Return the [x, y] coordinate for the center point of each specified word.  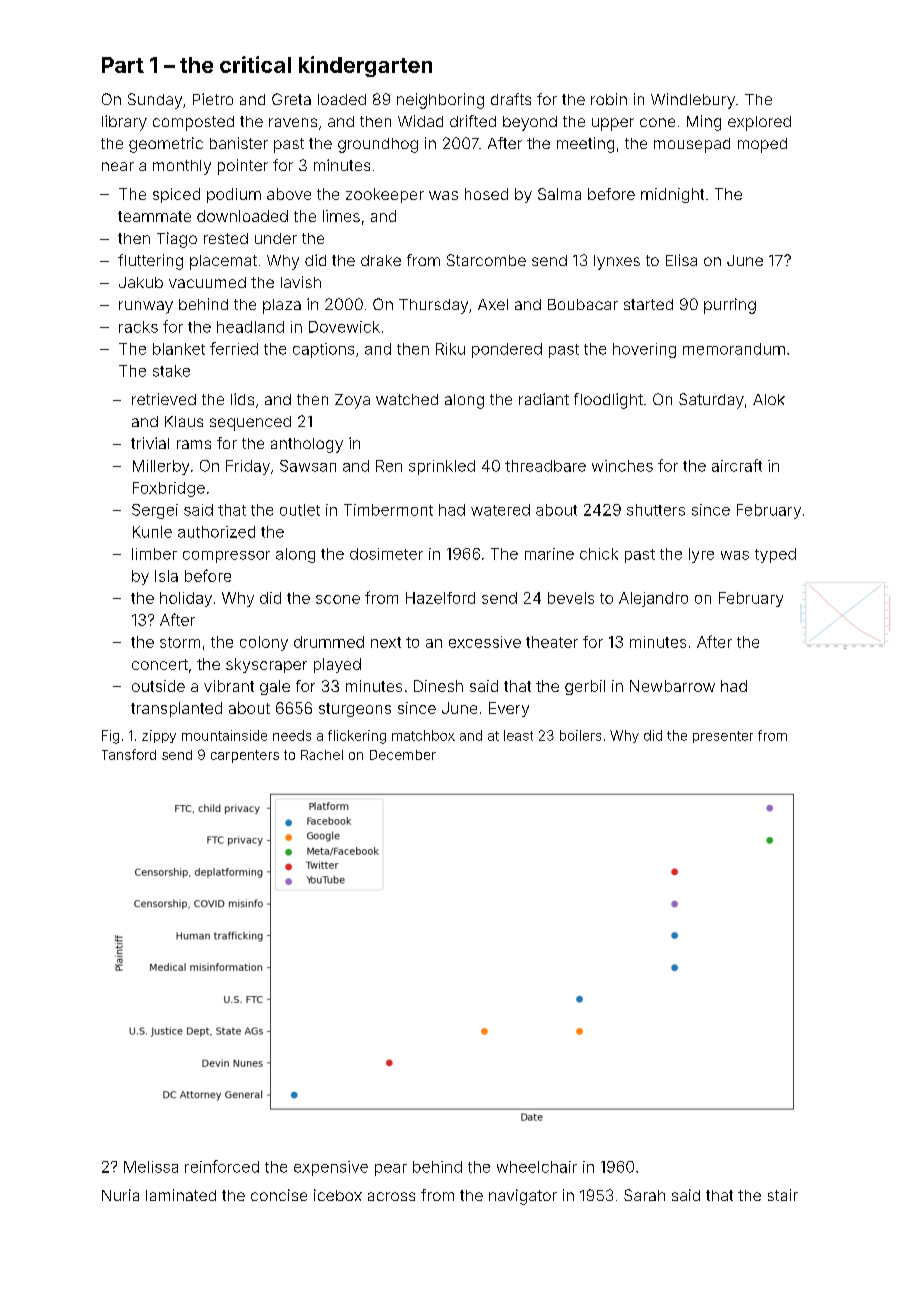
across [391, 1196]
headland [250, 327]
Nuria [120, 1195]
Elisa [681, 260]
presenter [723, 737]
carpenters [245, 756]
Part [123, 65]
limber [154, 554]
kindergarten [365, 66]
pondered [507, 350]
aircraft [737, 465]
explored [759, 123]
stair [783, 1195]
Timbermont [388, 510]
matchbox [423, 735]
